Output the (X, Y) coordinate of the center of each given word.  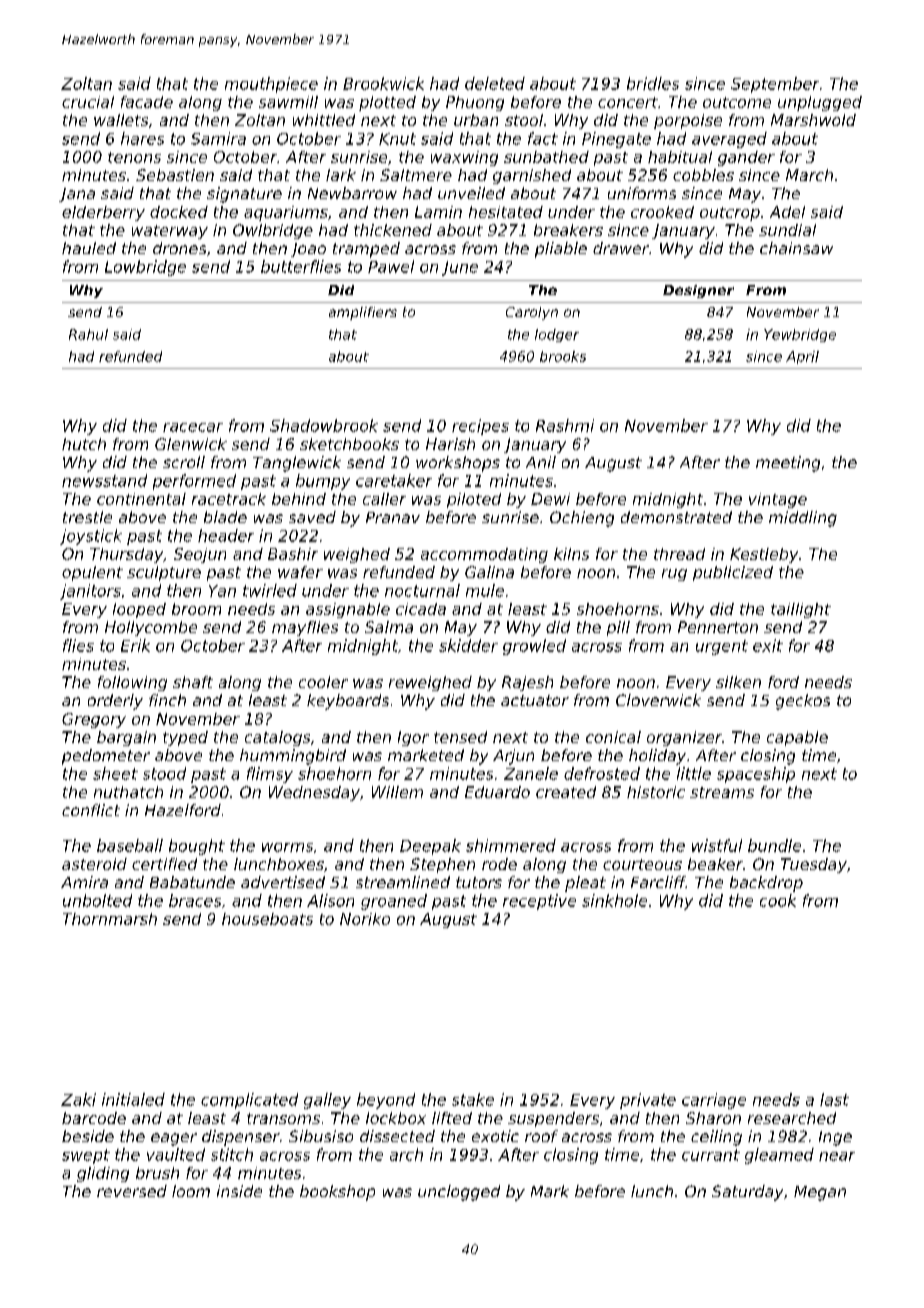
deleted (495, 83)
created (566, 792)
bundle (774, 845)
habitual (680, 157)
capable (797, 738)
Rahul (88, 334)
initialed (133, 1099)
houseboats (267, 919)
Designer (698, 291)
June (460, 268)
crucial (88, 102)
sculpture (164, 573)
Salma (389, 627)
